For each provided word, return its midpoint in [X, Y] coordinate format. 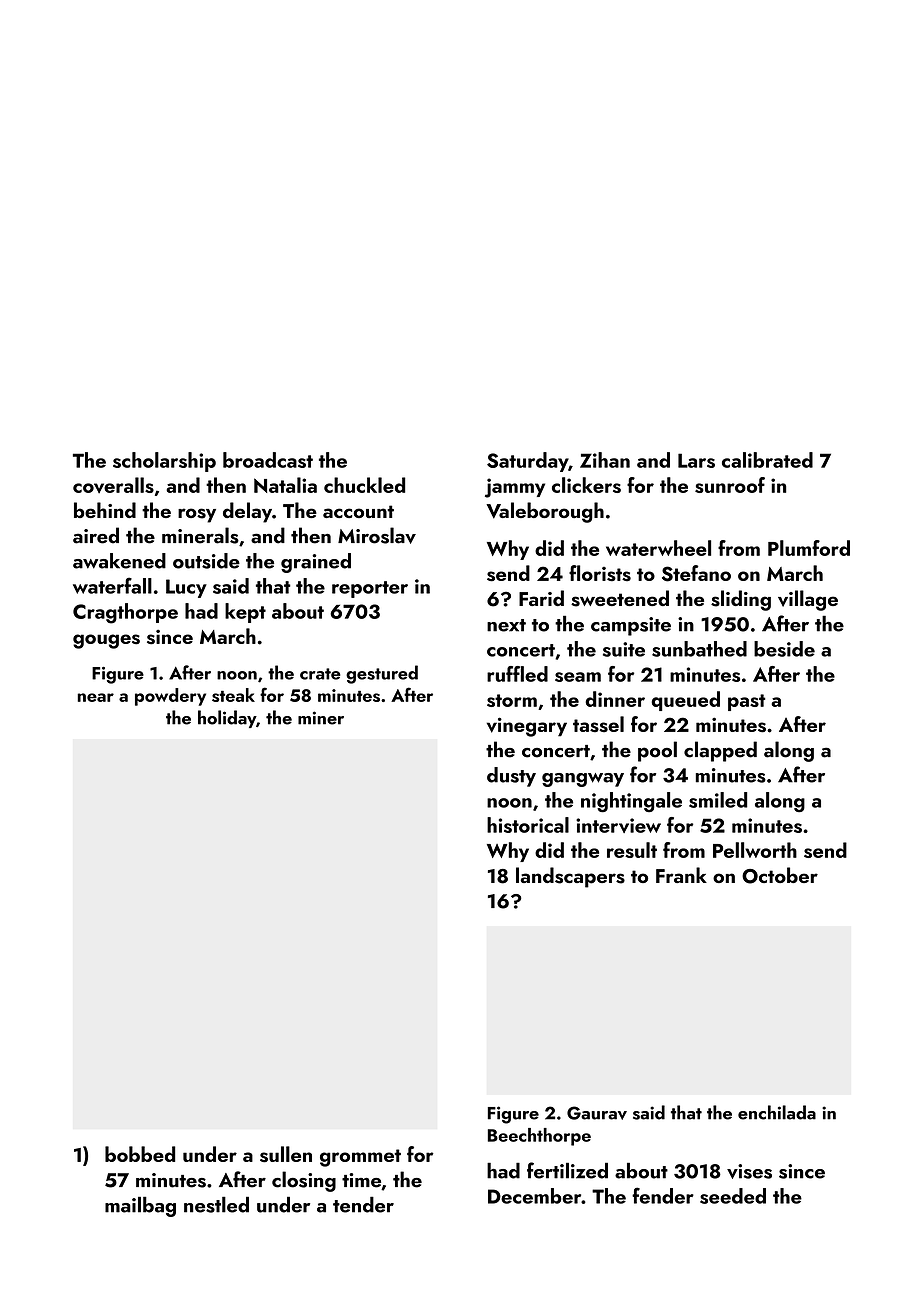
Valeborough [545, 512]
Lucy [186, 588]
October [780, 875]
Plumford [809, 548]
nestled [216, 1204]
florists [600, 573]
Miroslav [377, 535]
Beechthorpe [539, 1137]
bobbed [140, 1154]
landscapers [570, 877]
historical [528, 825]
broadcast [268, 460]
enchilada [777, 1112]
